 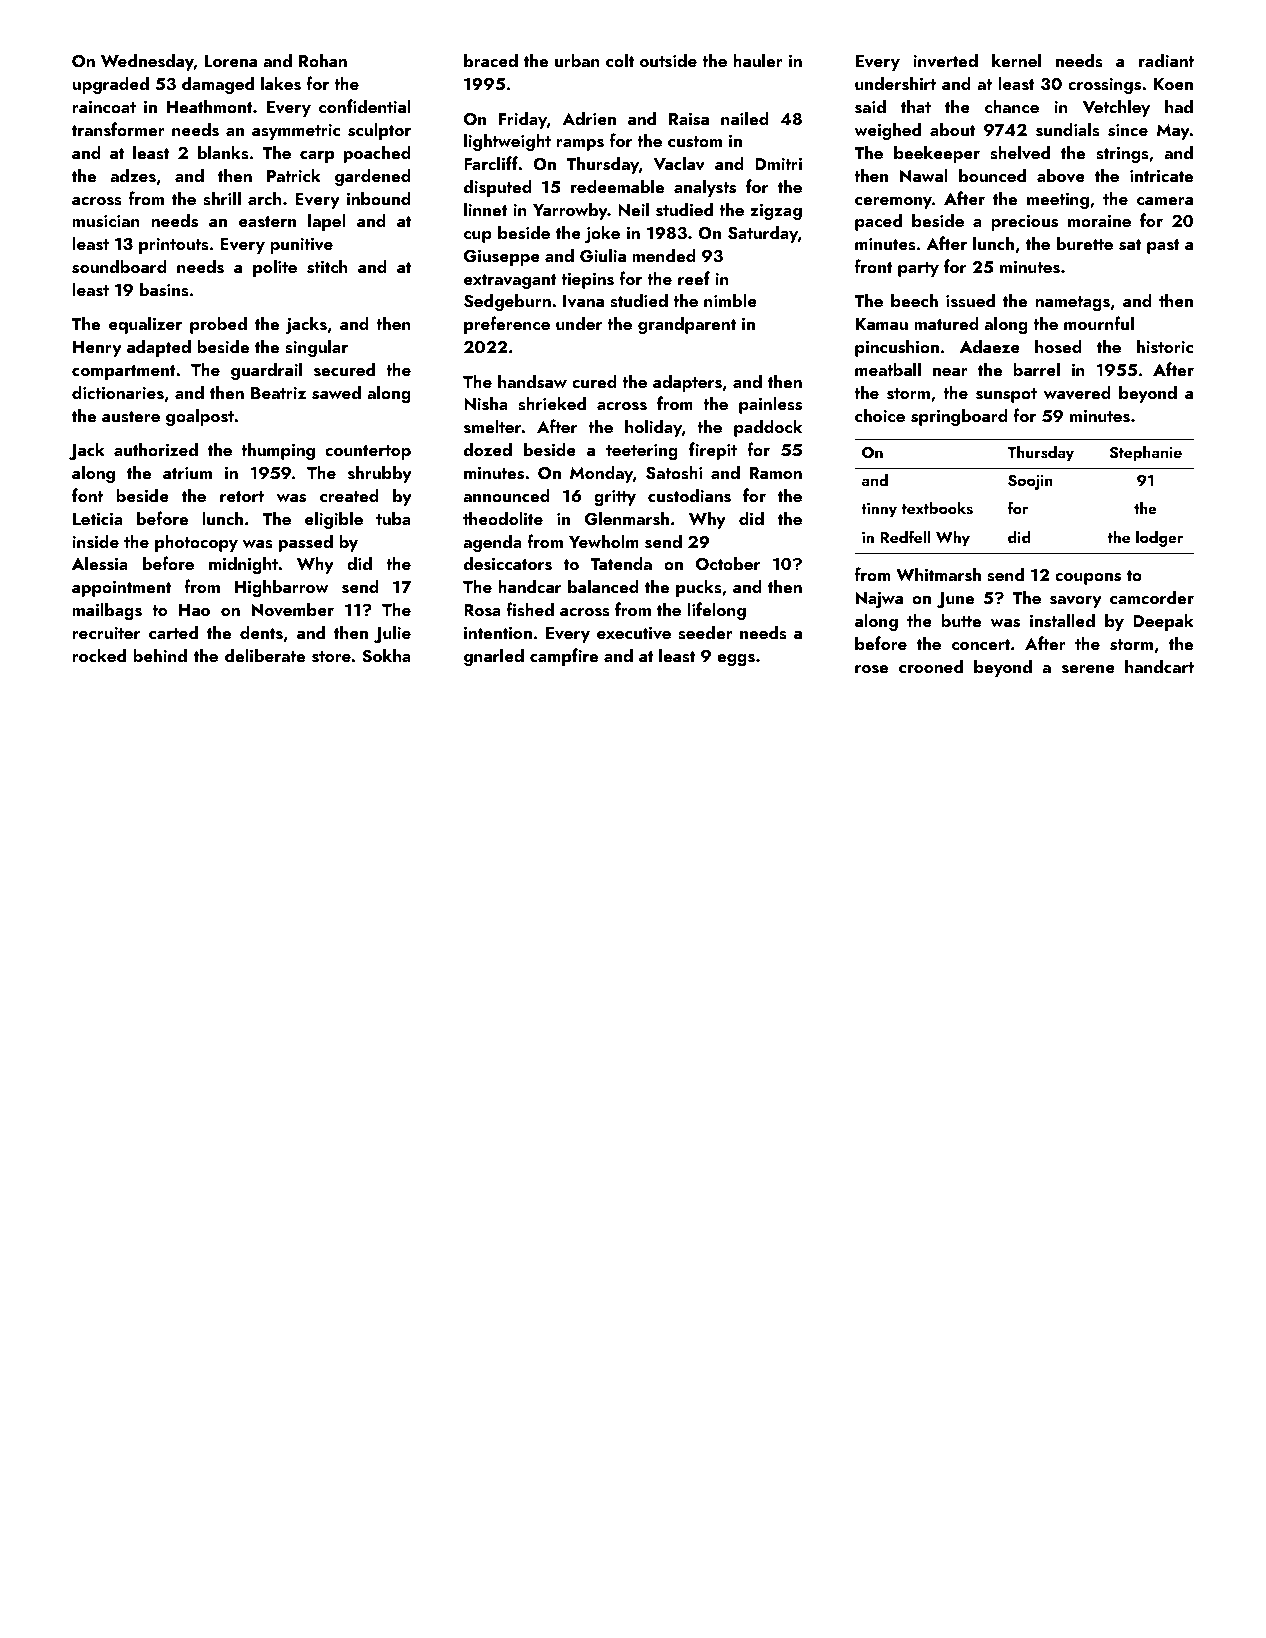 What do you see at coordinates (1068, 129) in the screenshot?
I see `sundials` at bounding box center [1068, 129].
